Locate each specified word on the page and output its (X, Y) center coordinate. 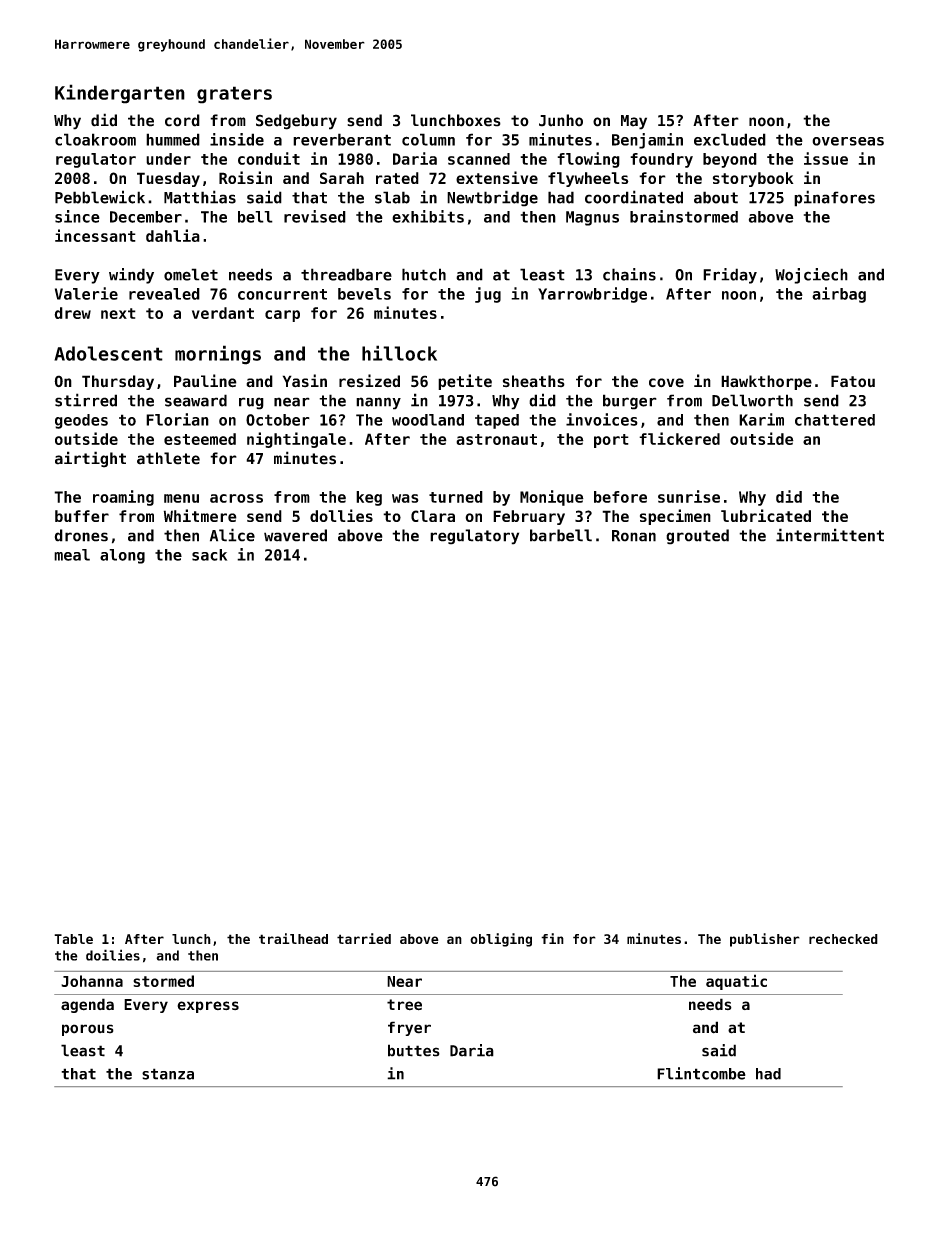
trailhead (293, 938)
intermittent (830, 535)
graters (234, 95)
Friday (730, 276)
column (428, 139)
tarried (364, 938)
